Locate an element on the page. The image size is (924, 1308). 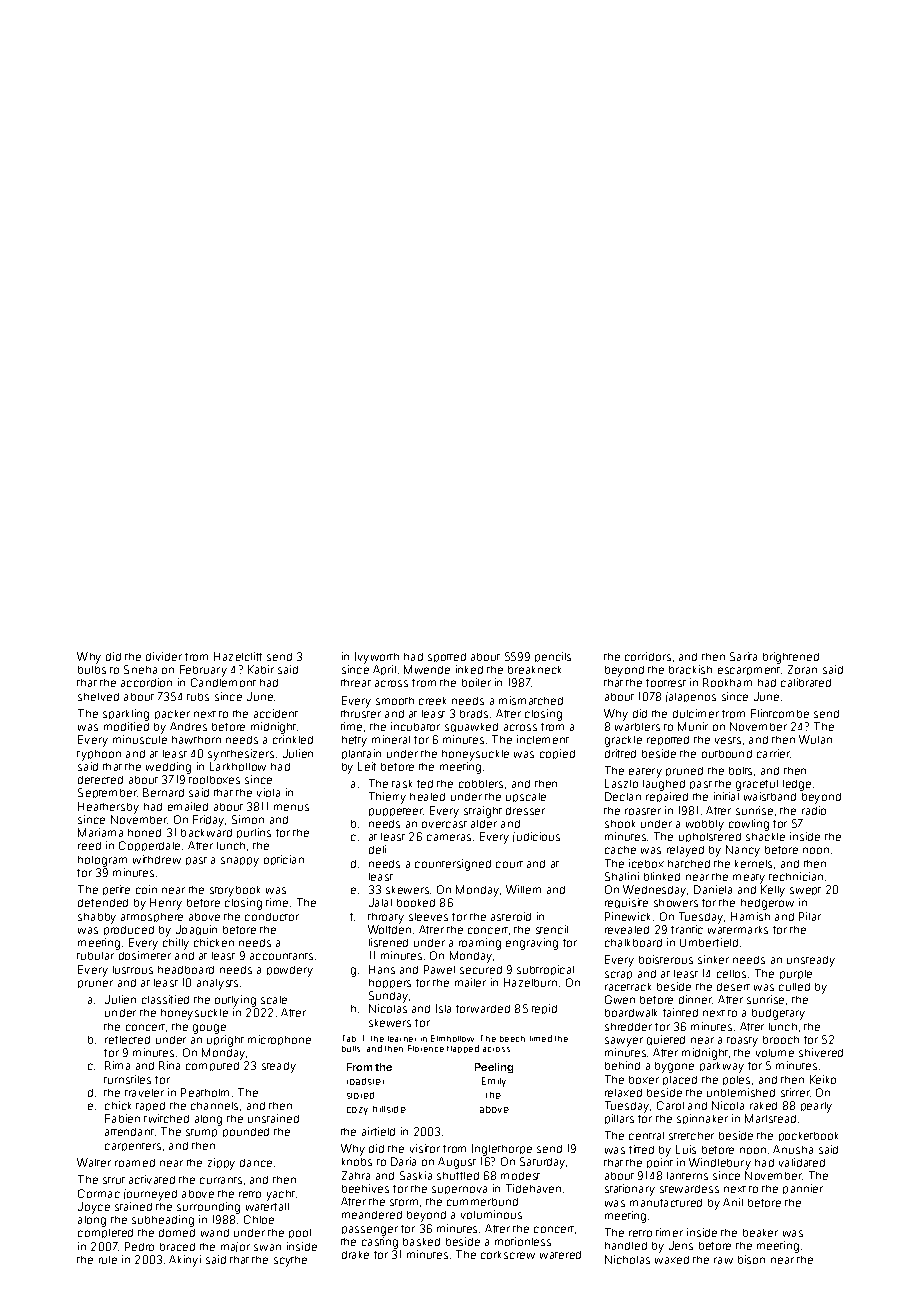
classified is located at coordinates (165, 999).
